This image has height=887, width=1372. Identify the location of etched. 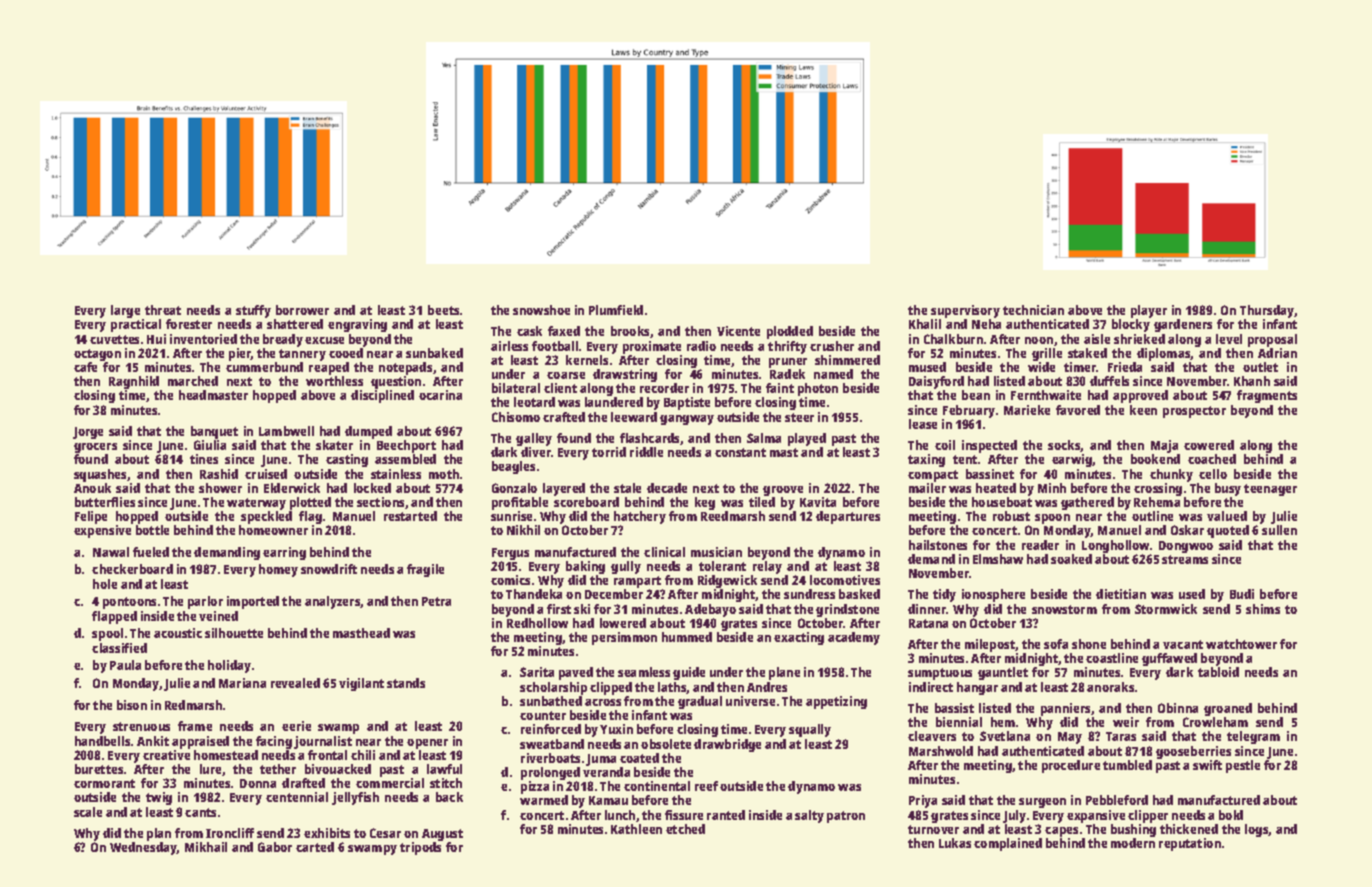
(685, 829).
